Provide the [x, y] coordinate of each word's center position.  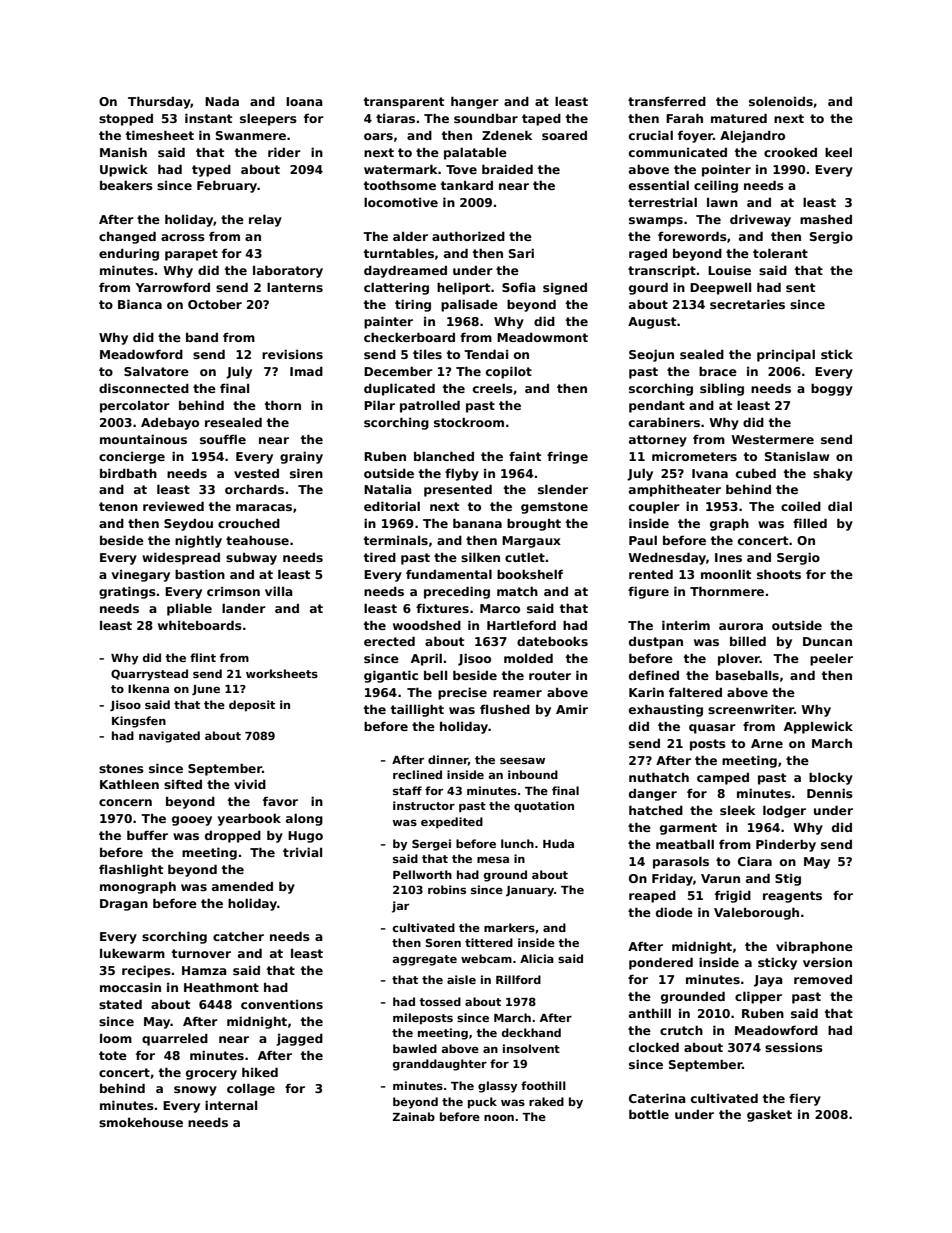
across [183, 237]
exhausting [666, 710]
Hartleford [521, 625]
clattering [396, 288]
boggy [832, 389]
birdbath [128, 473]
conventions [282, 1004]
